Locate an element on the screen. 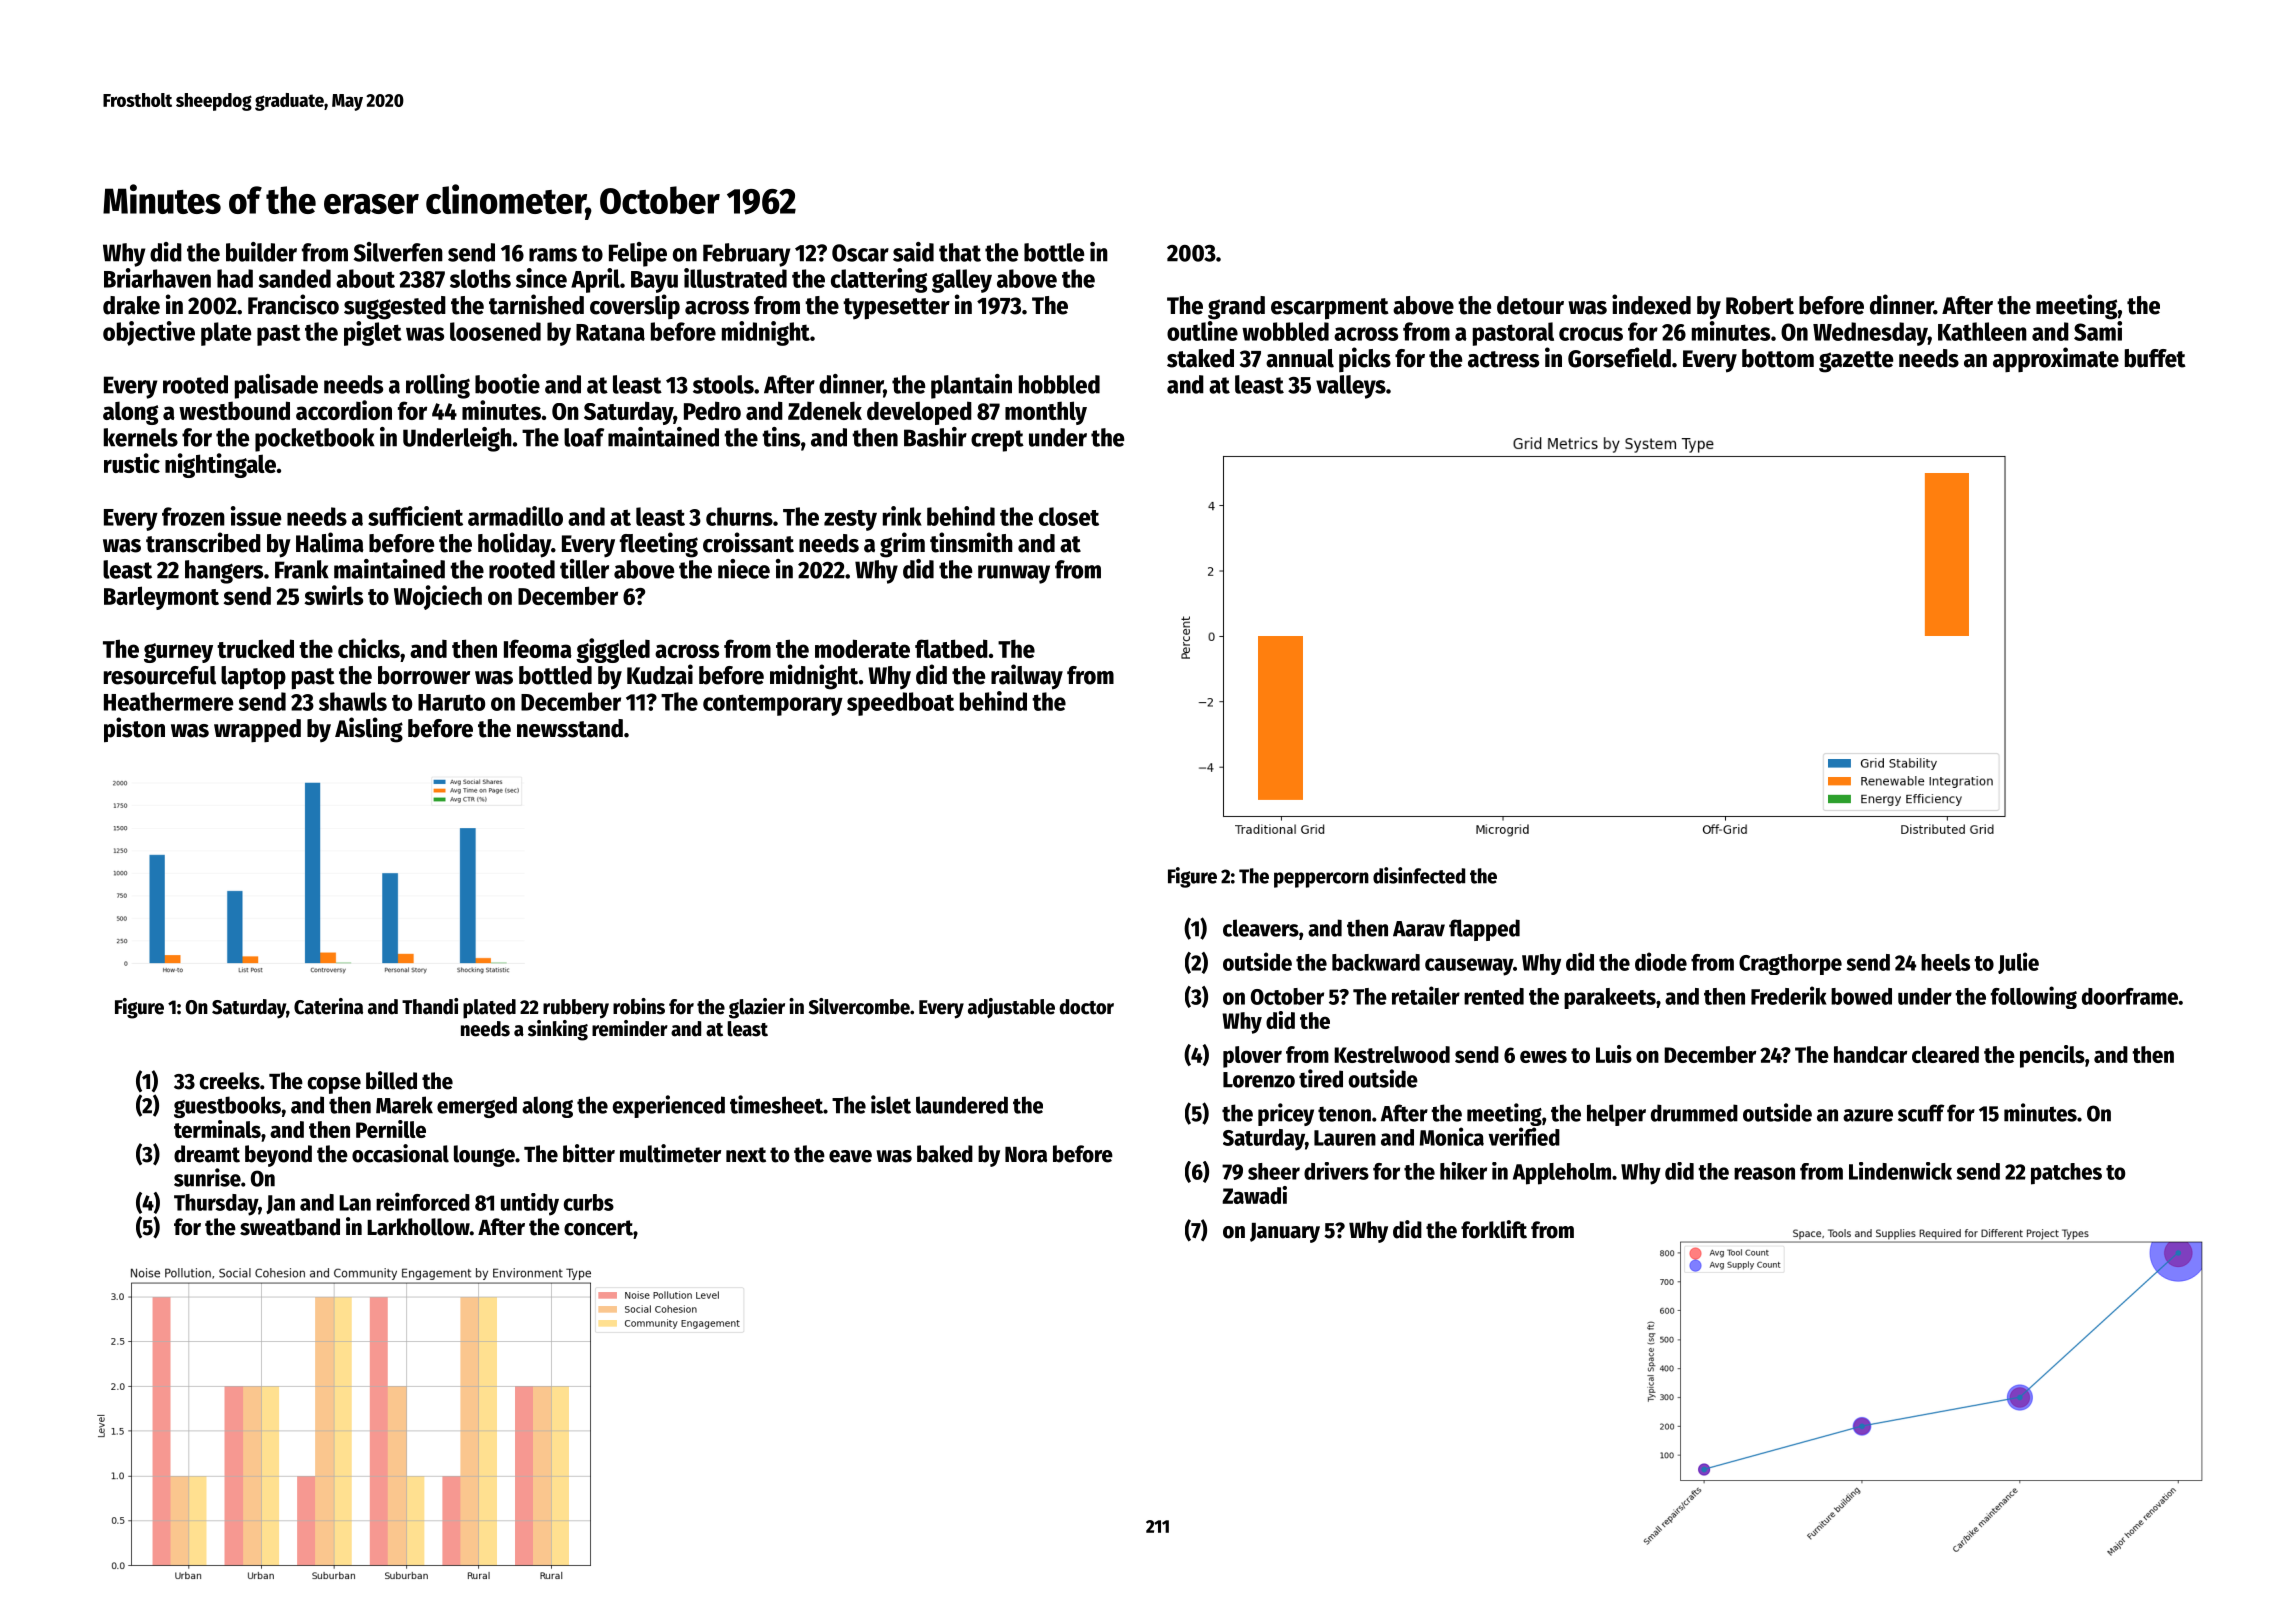  speedboat is located at coordinates (900, 704).
